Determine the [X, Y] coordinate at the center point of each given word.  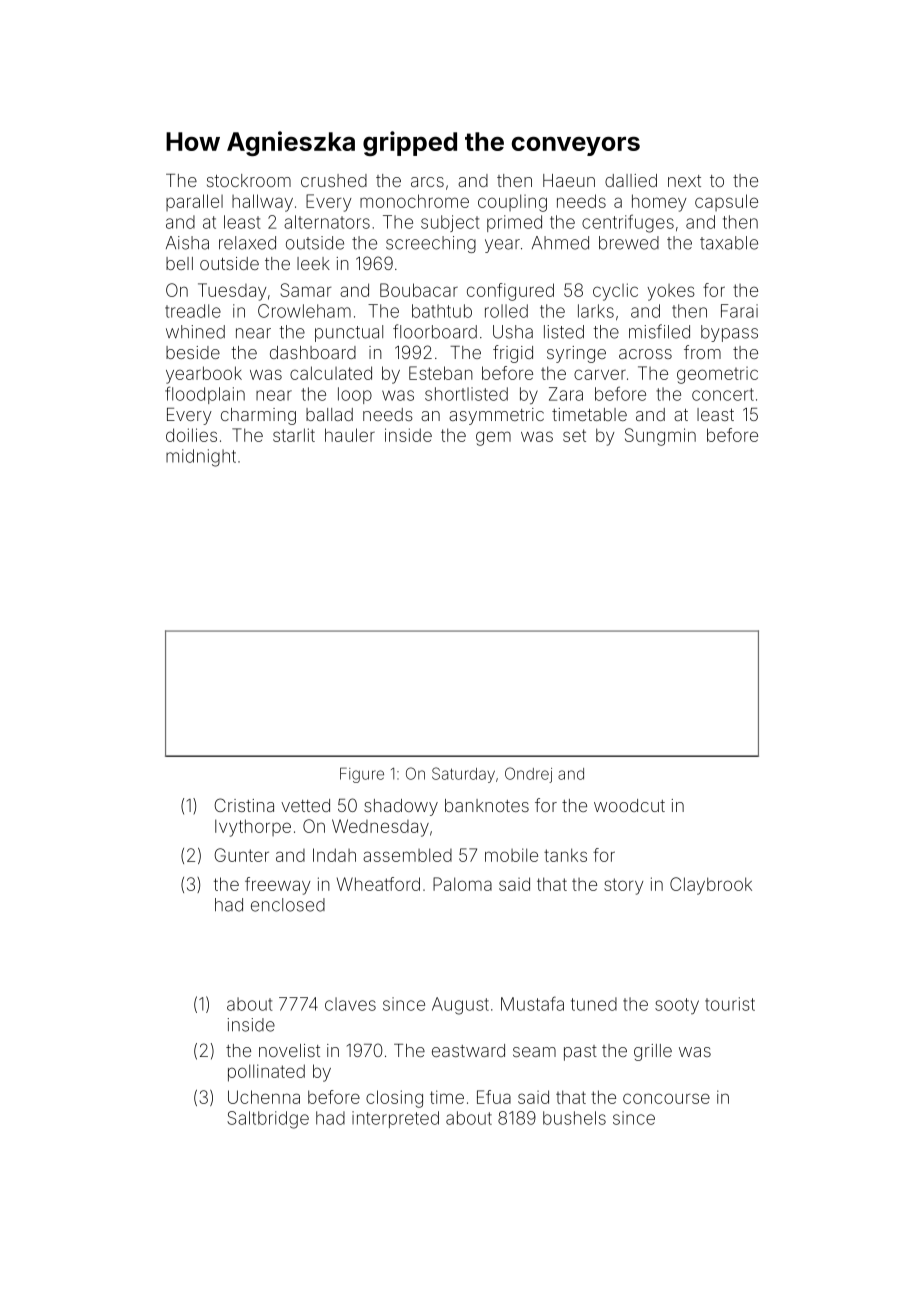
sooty [677, 1006]
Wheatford [378, 884]
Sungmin [660, 437]
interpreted [395, 1119]
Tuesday [232, 292]
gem [493, 438]
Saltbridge [268, 1120]
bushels [574, 1118]
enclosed [288, 905]
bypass [729, 333]
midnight [201, 458]
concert [723, 394]
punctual [349, 333]
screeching [431, 244]
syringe [576, 354]
